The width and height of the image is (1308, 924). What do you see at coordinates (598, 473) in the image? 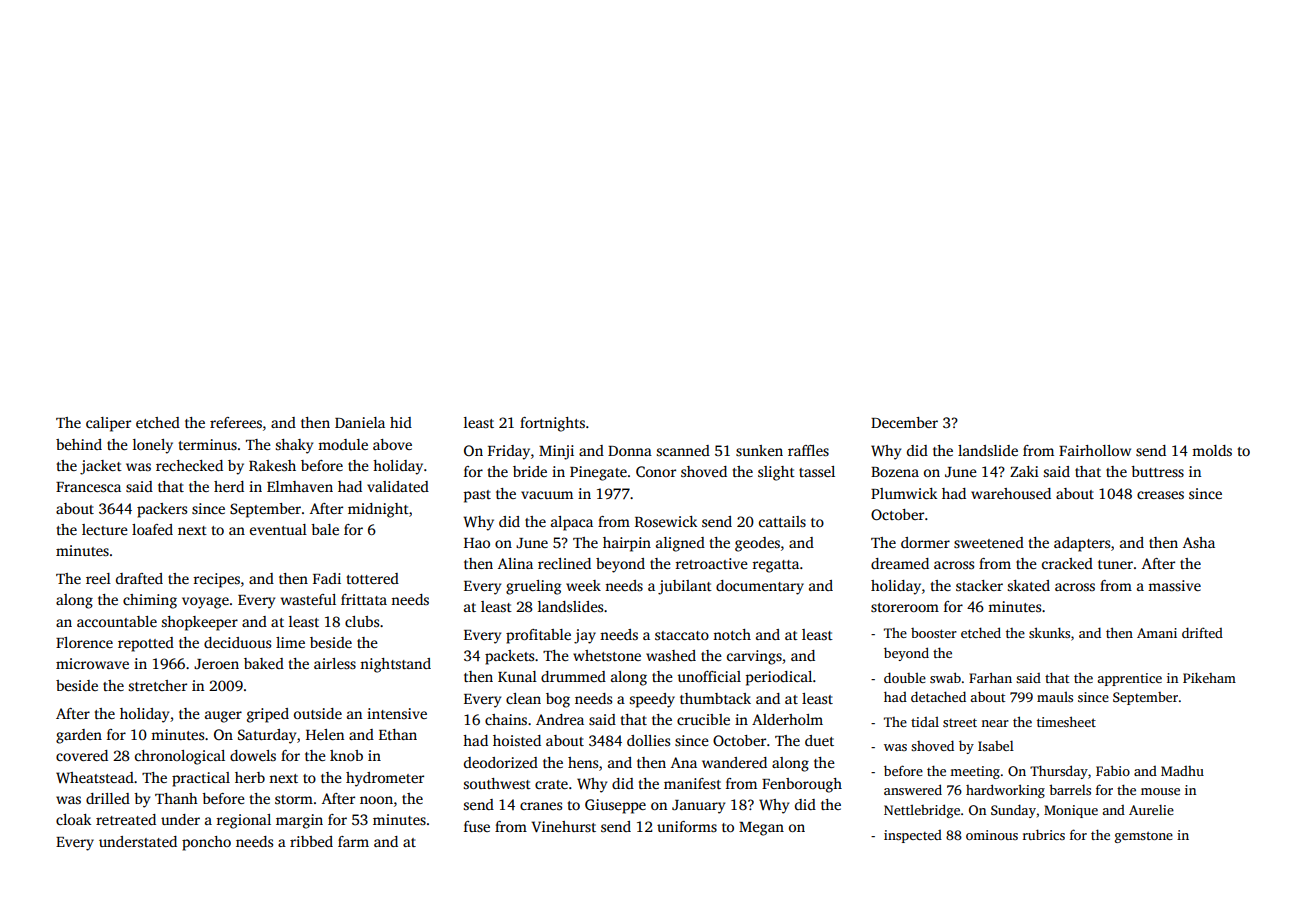
I see `Pinegate` at bounding box center [598, 473].
